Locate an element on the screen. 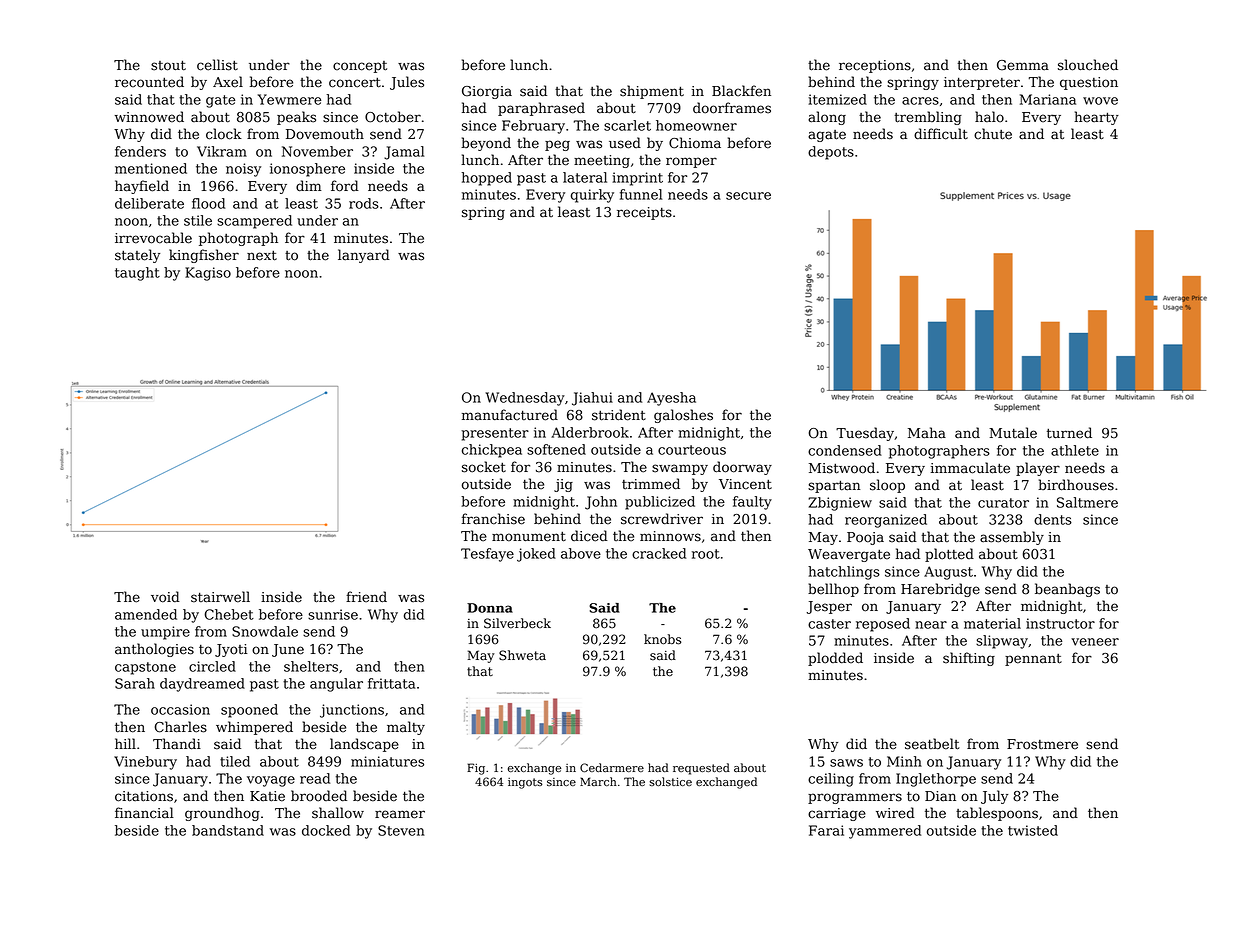  winnowed is located at coordinates (149, 117).
